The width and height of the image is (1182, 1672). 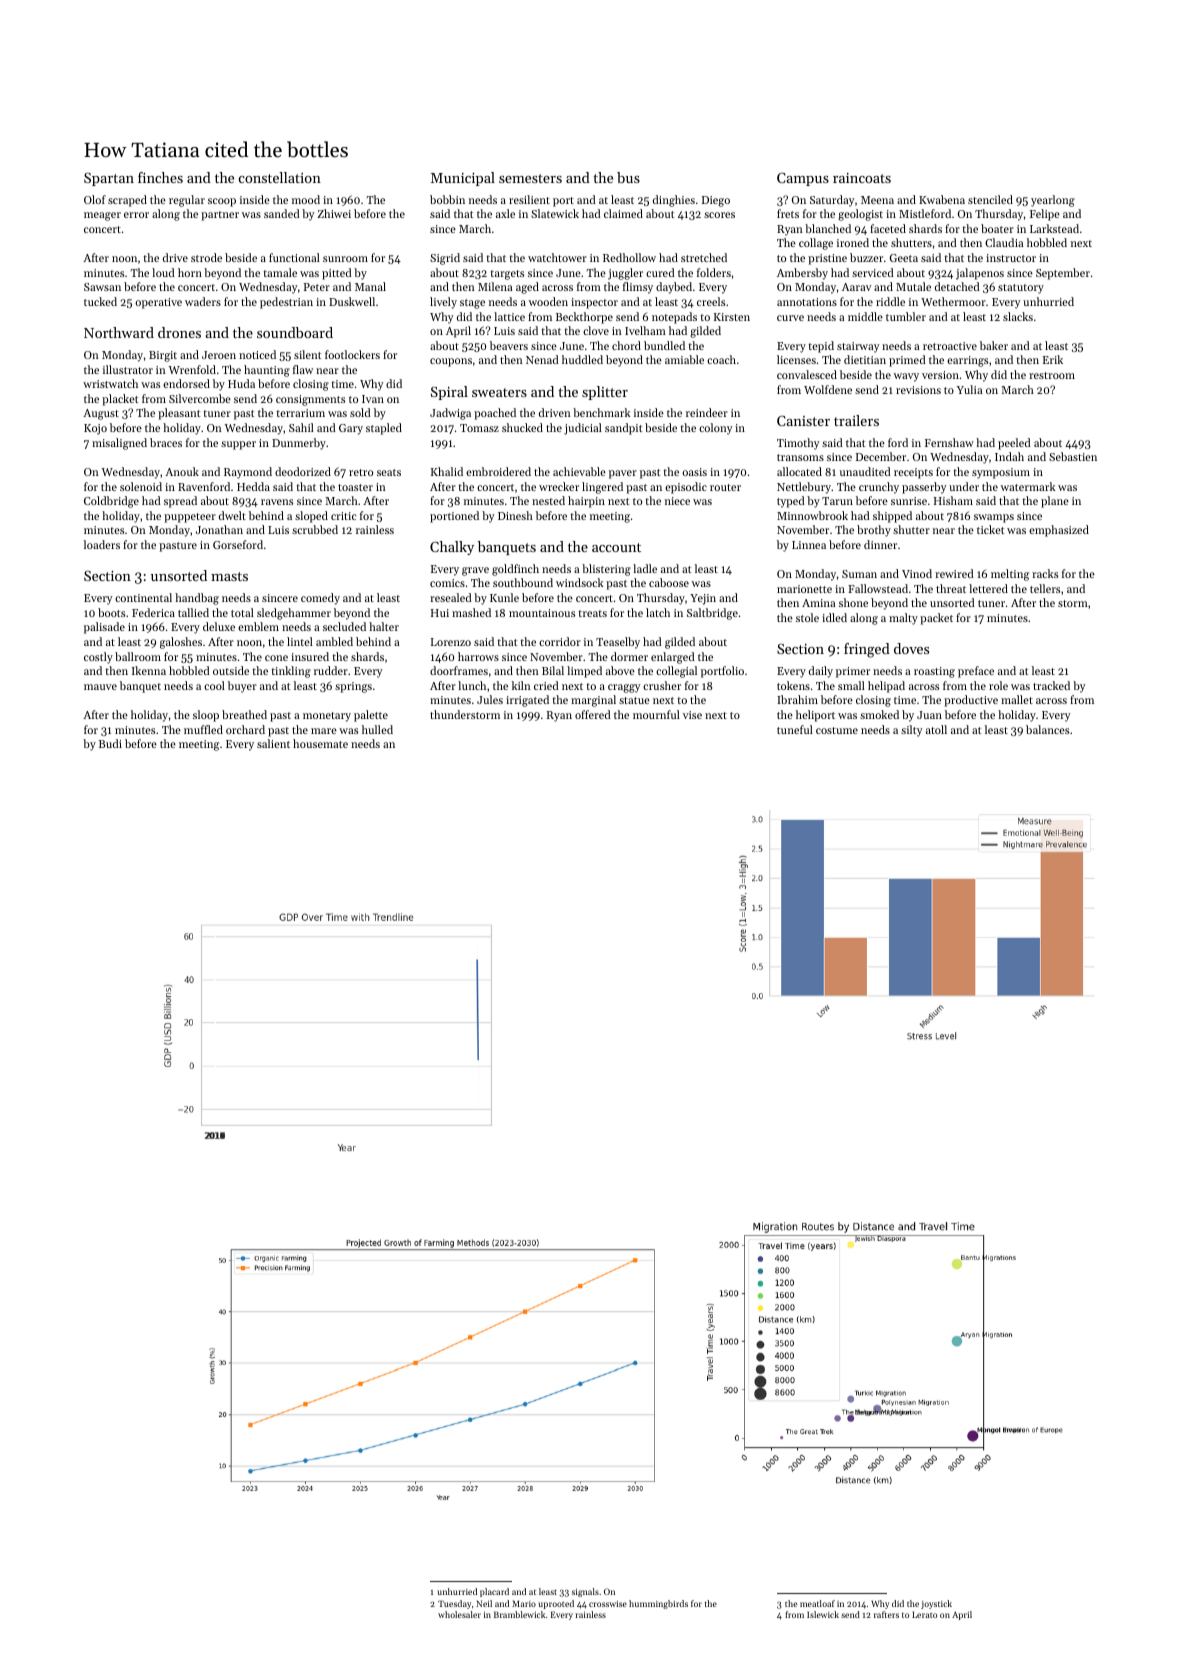 What do you see at coordinates (463, 179) in the image?
I see `Municipal` at bounding box center [463, 179].
